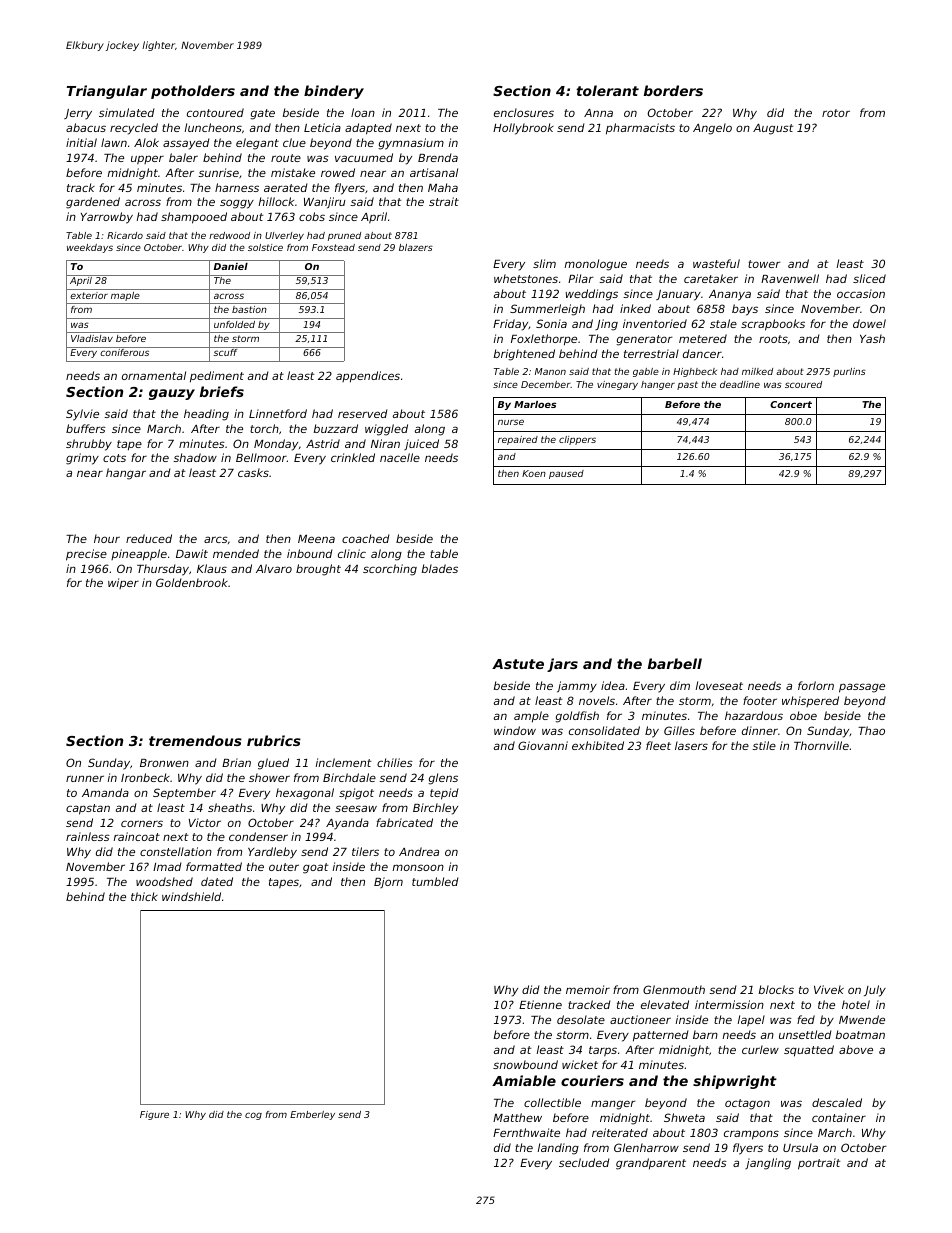 This screenshot has height=1233, width=952. I want to click on tolerant, so click(607, 90).
